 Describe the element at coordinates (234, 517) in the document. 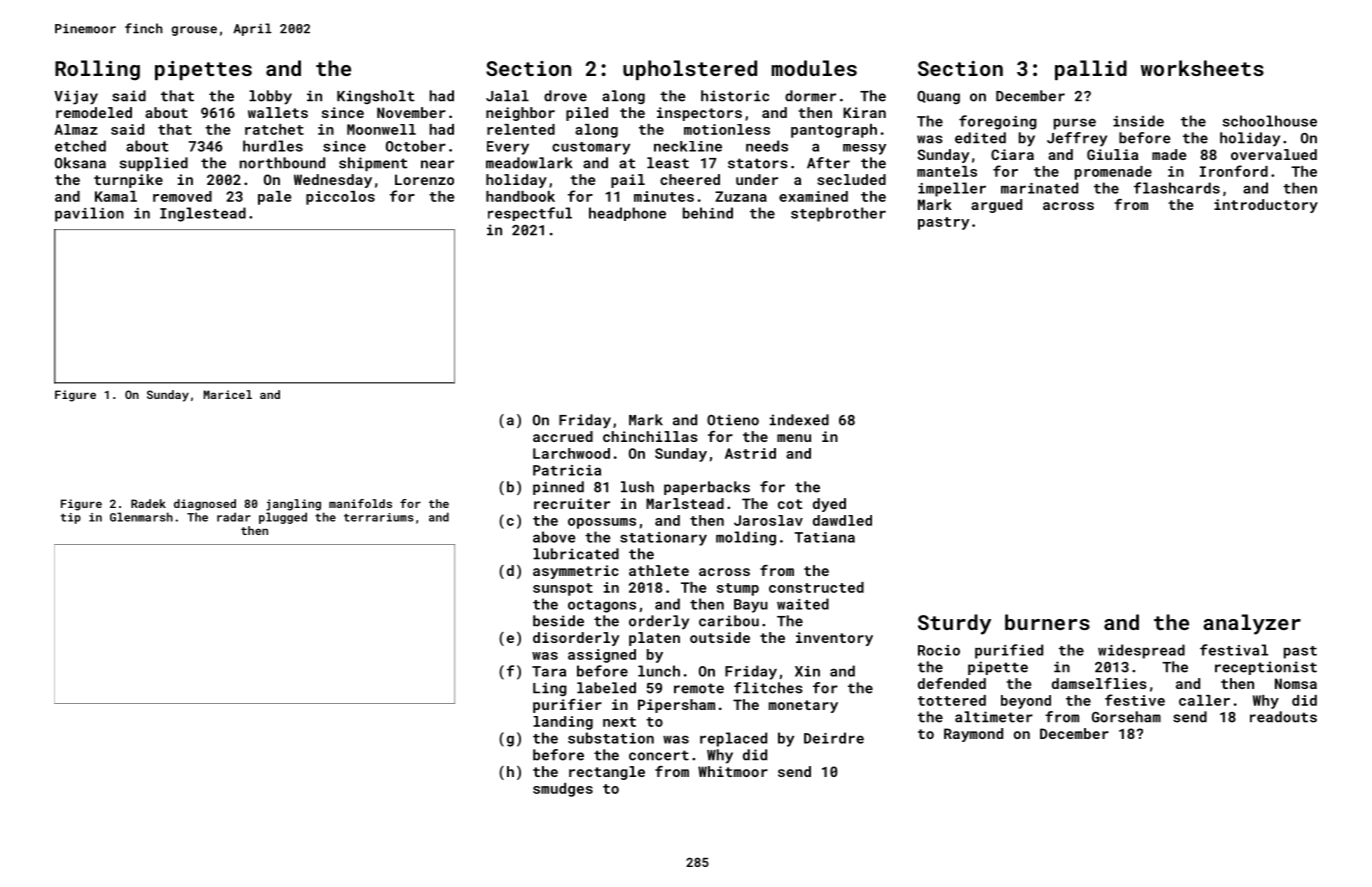

I see `radar` at that location.
